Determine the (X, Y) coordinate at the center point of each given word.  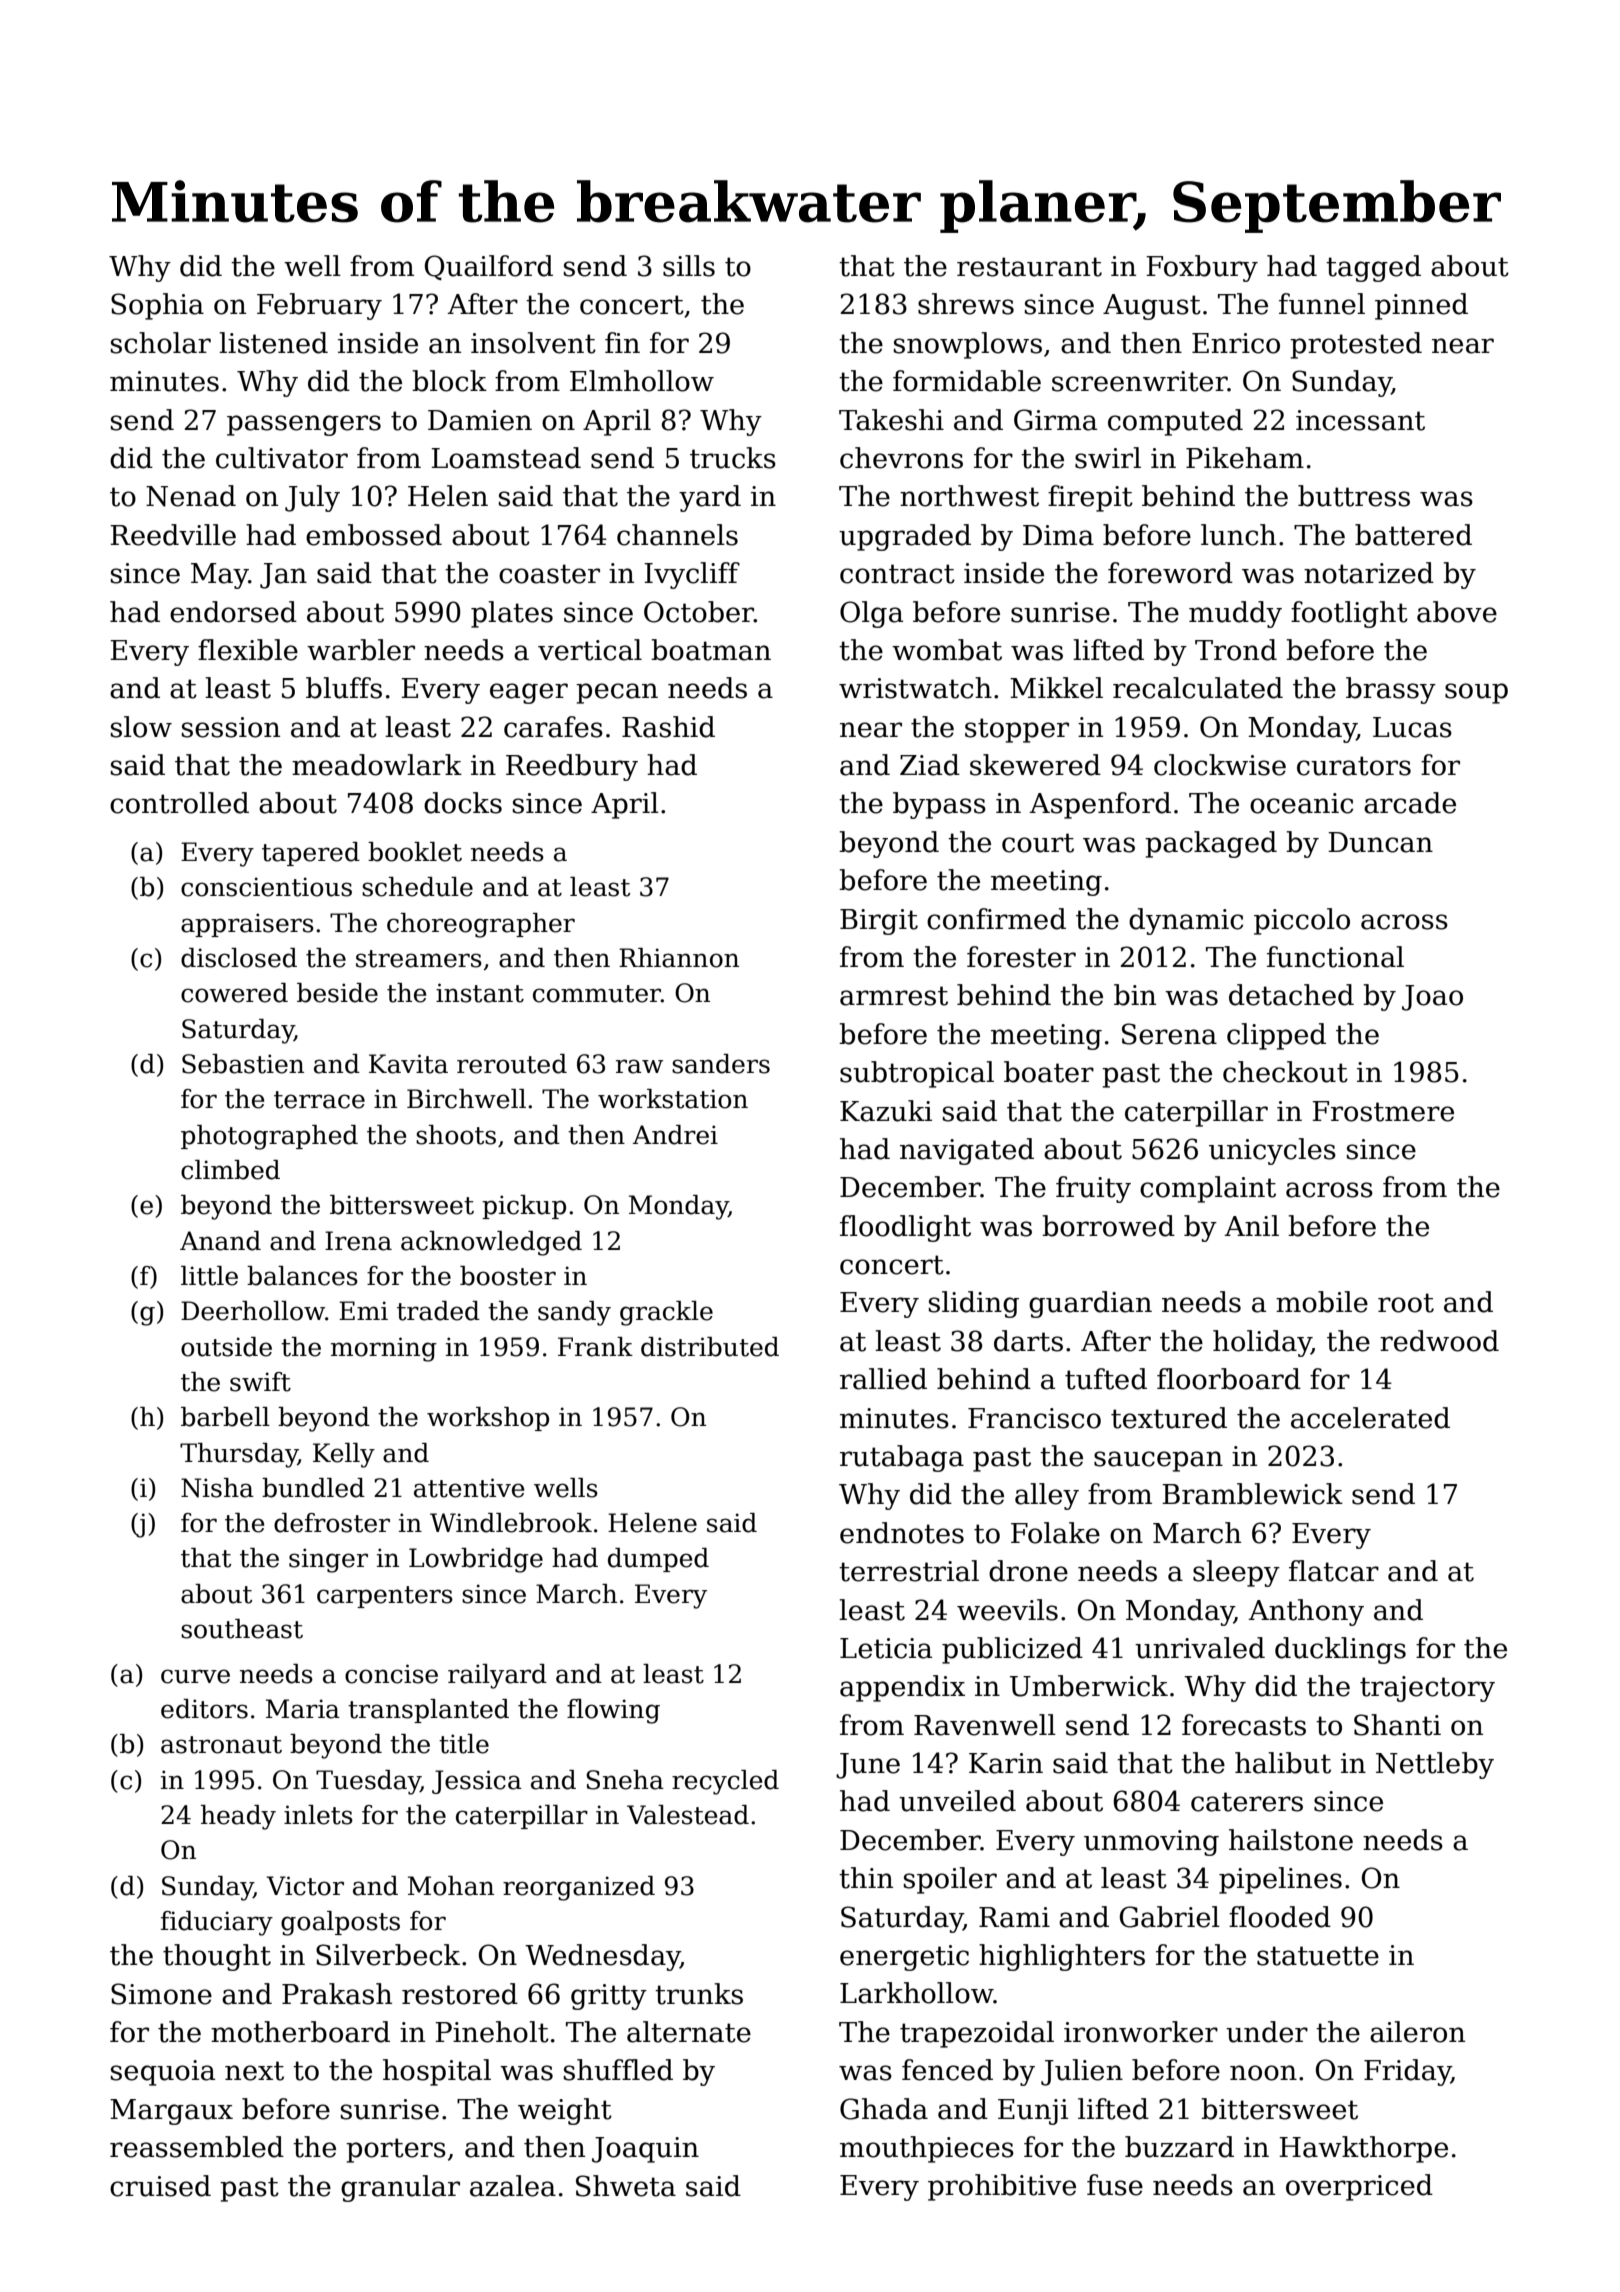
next (254, 2071)
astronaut (221, 1745)
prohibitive (1002, 2187)
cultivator (282, 458)
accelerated (1370, 1418)
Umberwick (1089, 1686)
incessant (1360, 420)
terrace (319, 1100)
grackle (666, 1313)
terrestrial (909, 1571)
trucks (733, 458)
